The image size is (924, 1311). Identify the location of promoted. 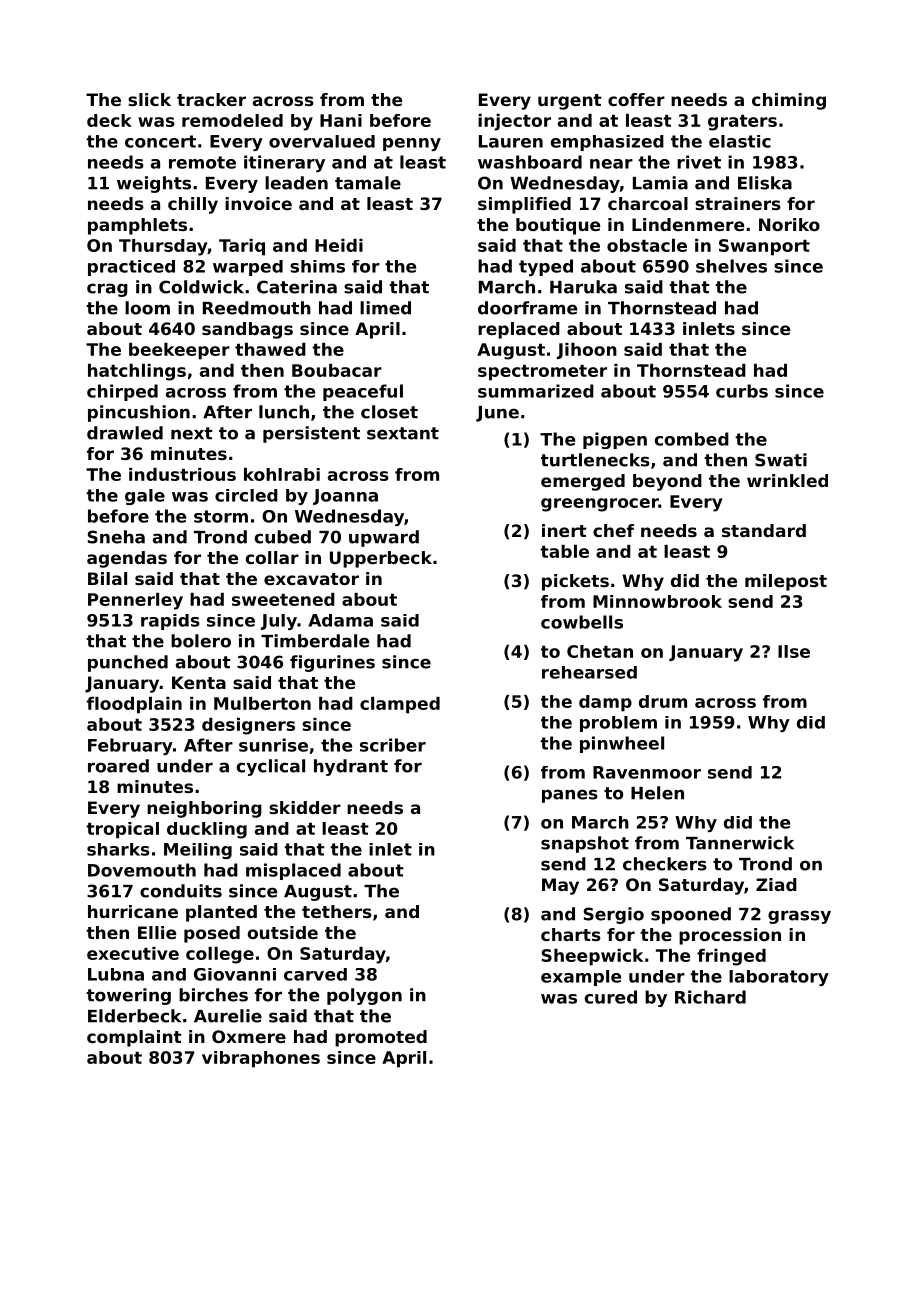
(381, 1038).
